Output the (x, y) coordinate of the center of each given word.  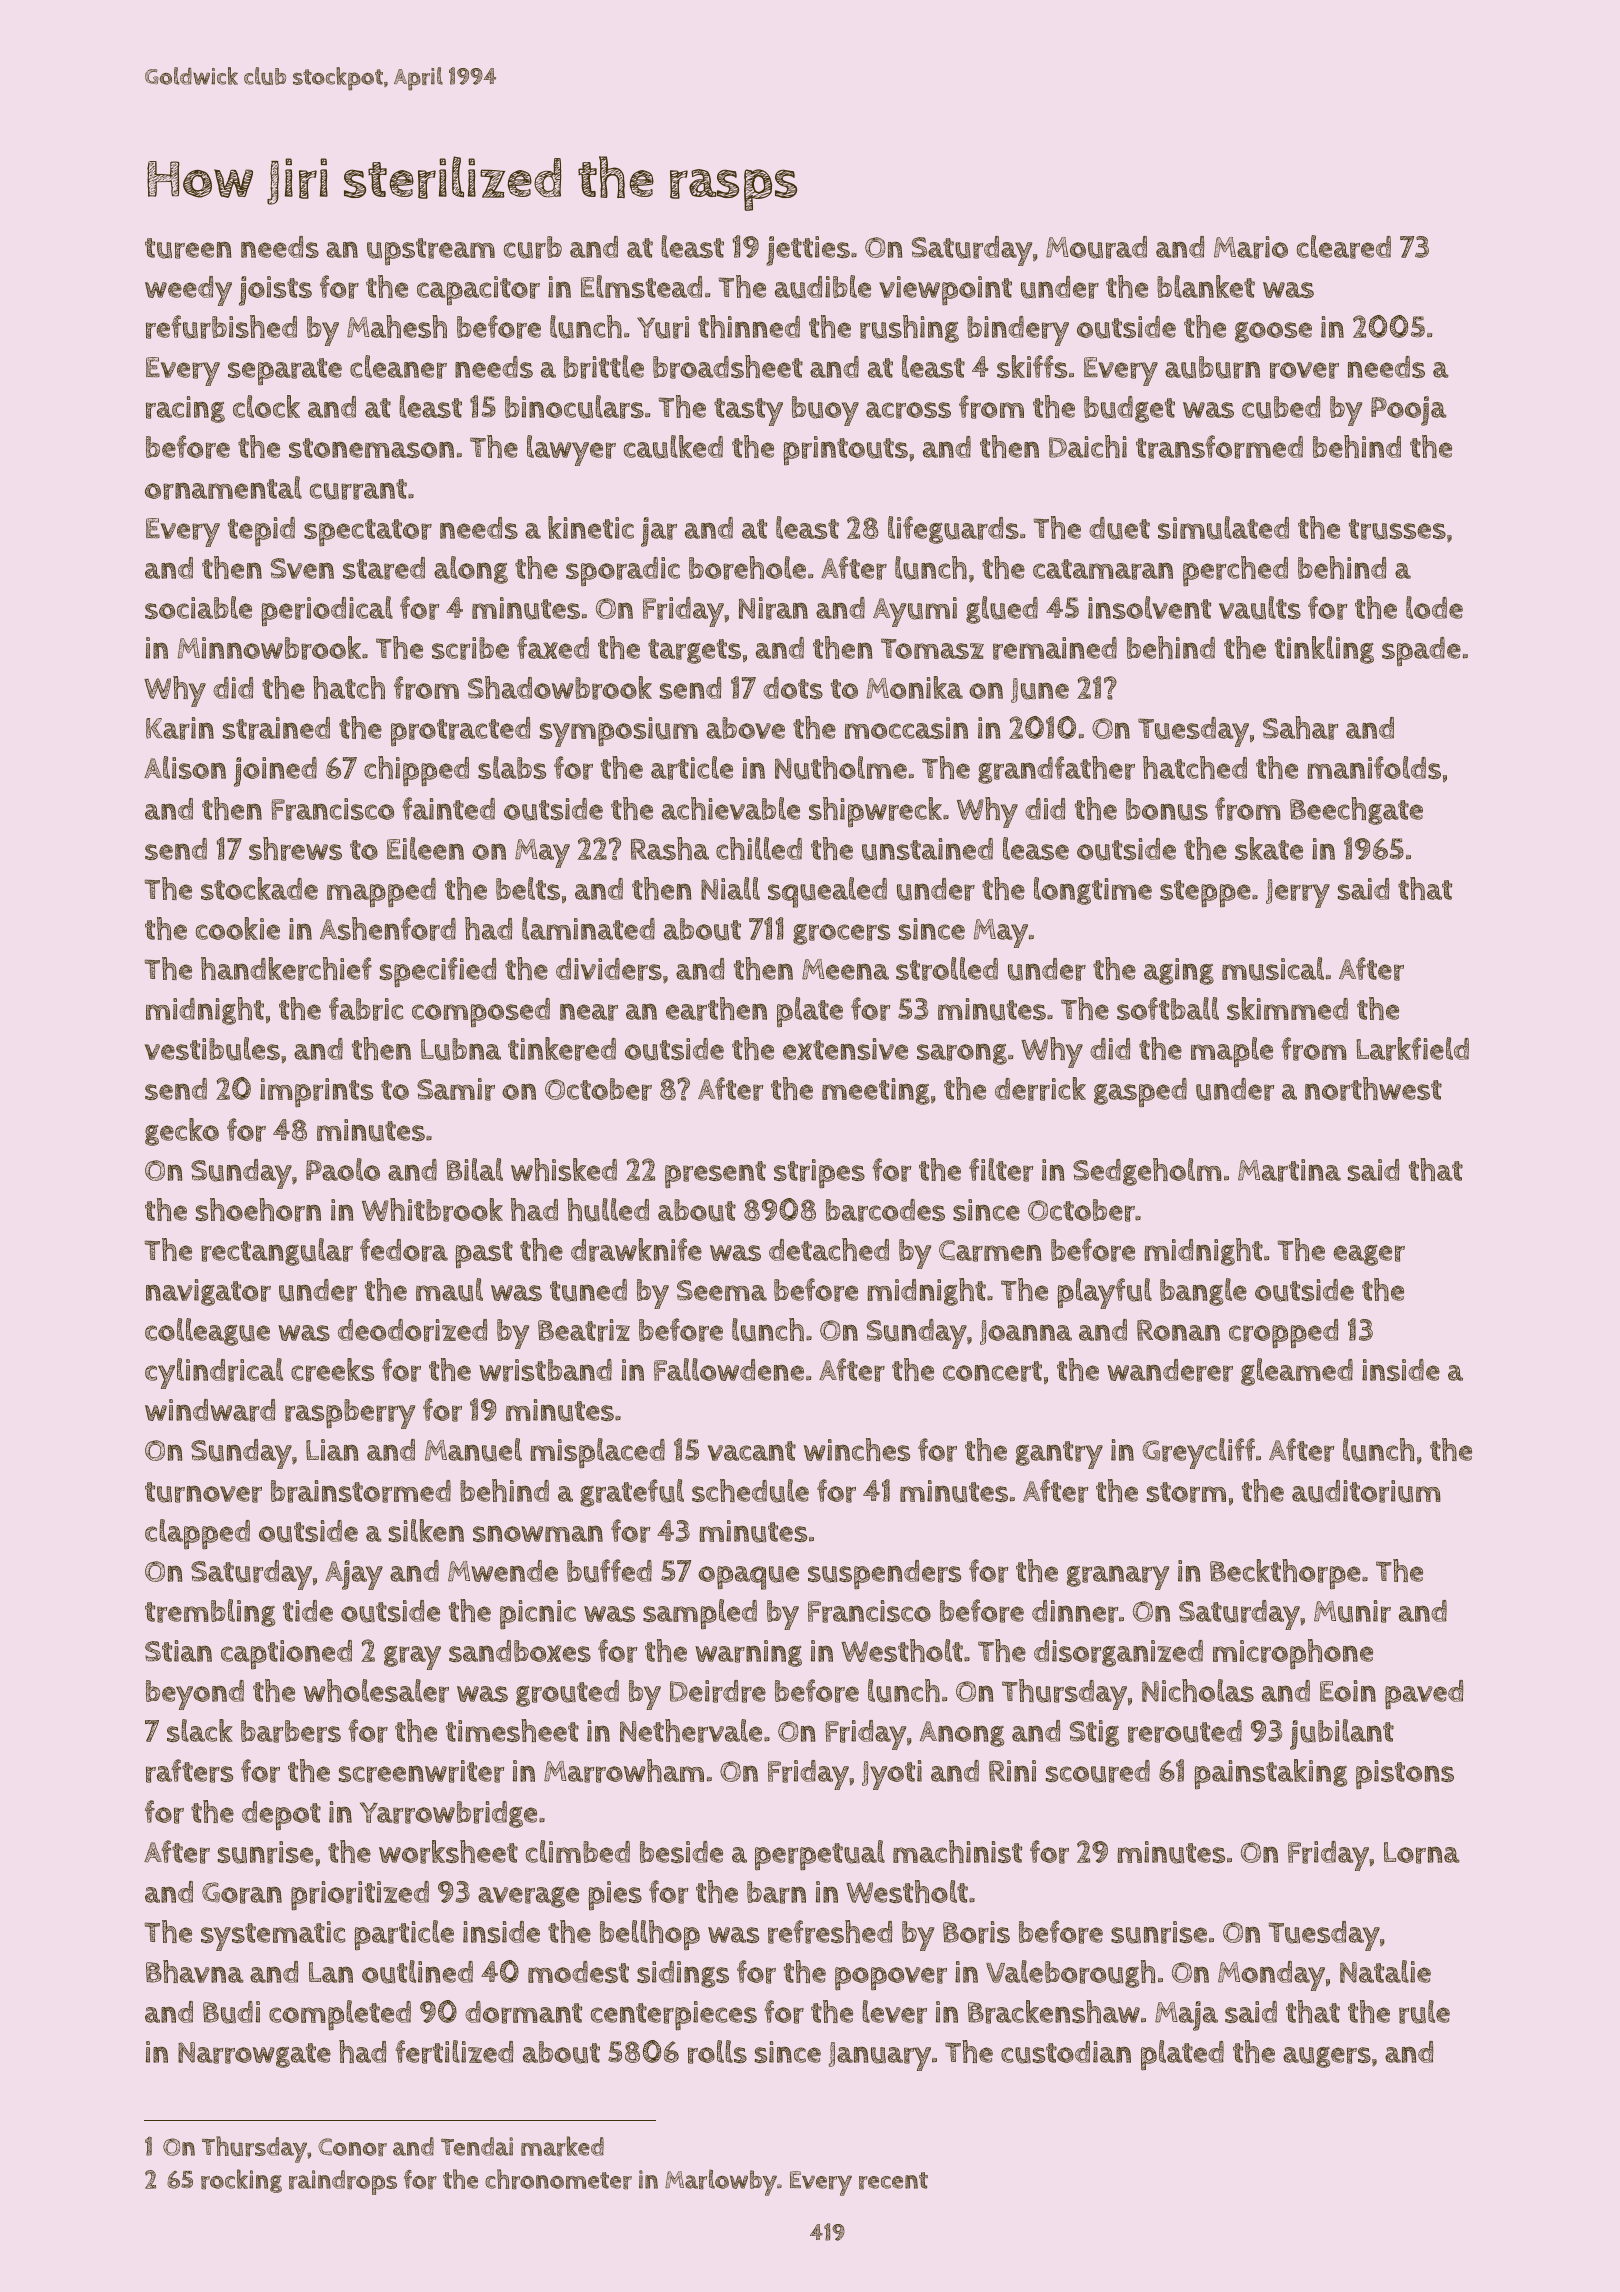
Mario (1251, 247)
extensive (845, 1049)
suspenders (884, 1575)
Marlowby (721, 2182)
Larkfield (1412, 1049)
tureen (188, 248)
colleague (207, 1332)
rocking (241, 2181)
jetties (808, 251)
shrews (295, 849)
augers (1327, 2057)
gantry (1059, 1455)
